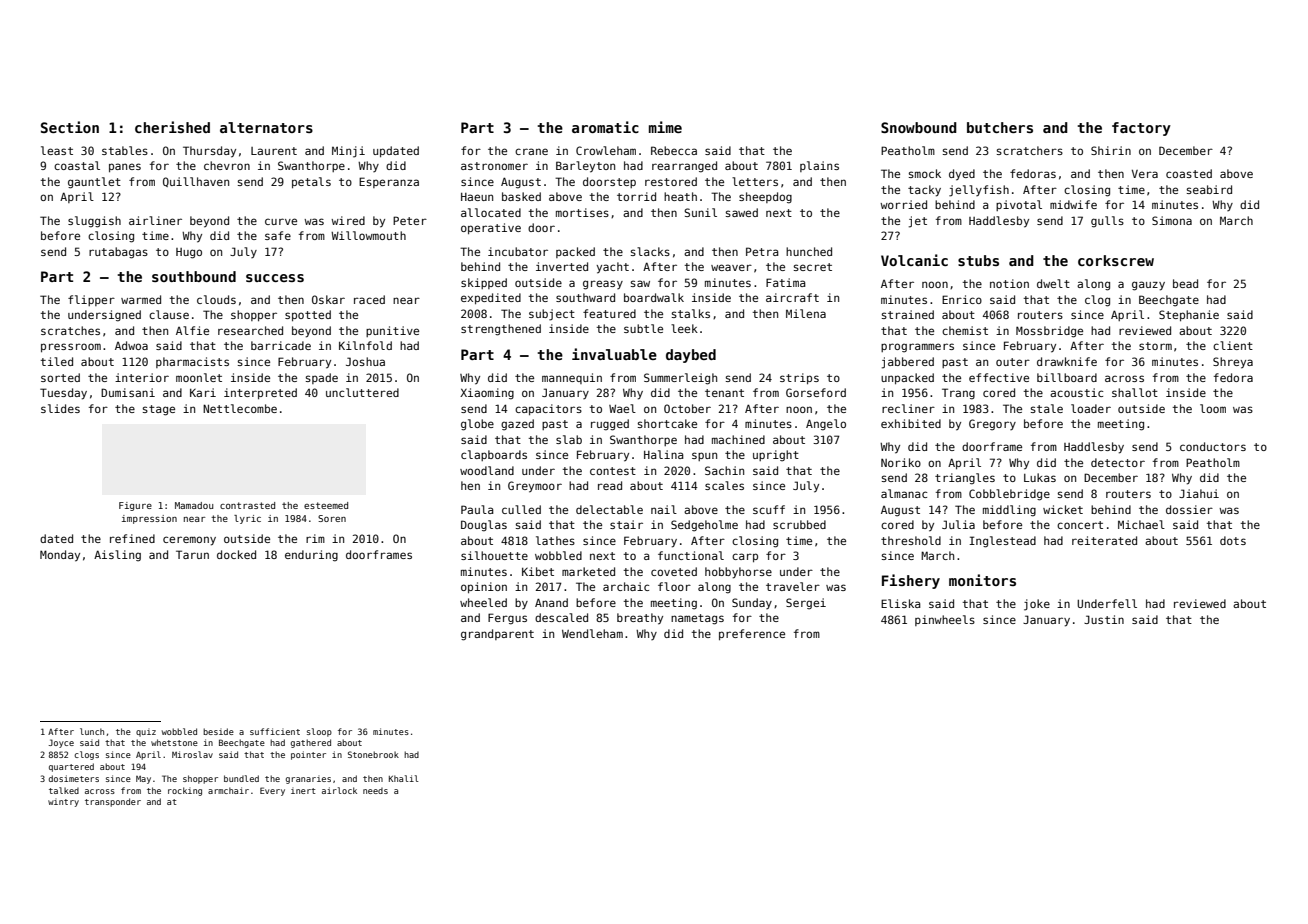 This image has width=1308, height=924. What do you see at coordinates (135, 506) in the image?
I see `Figure` at bounding box center [135, 506].
